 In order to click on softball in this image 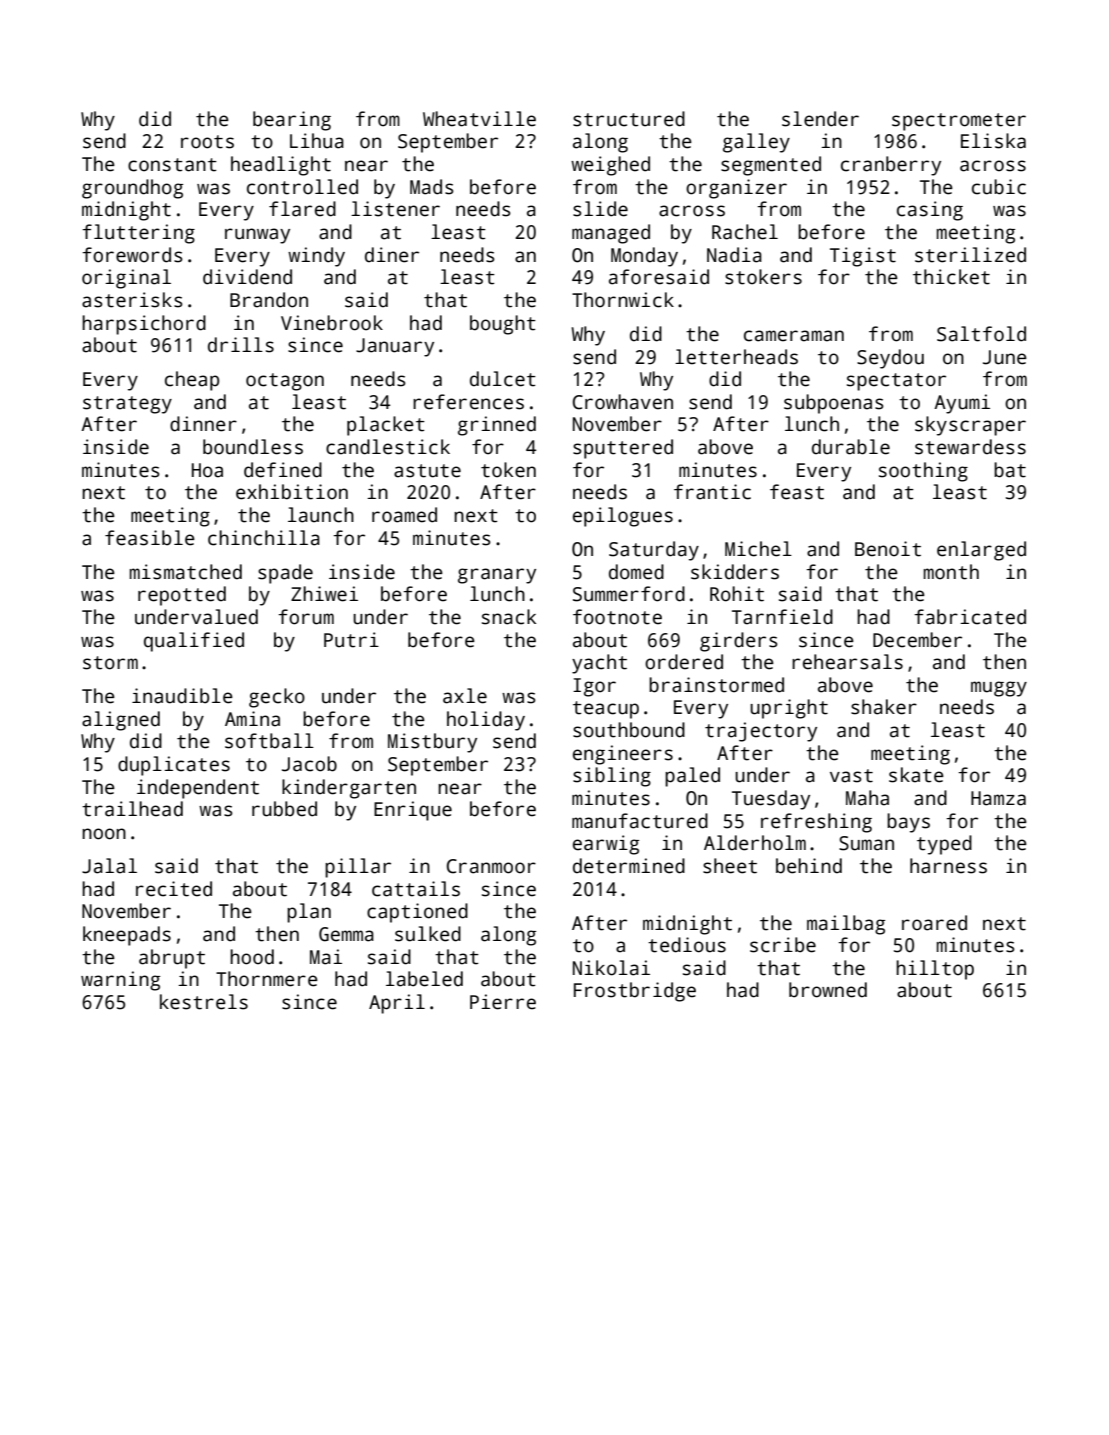, I will do `click(269, 741)`.
